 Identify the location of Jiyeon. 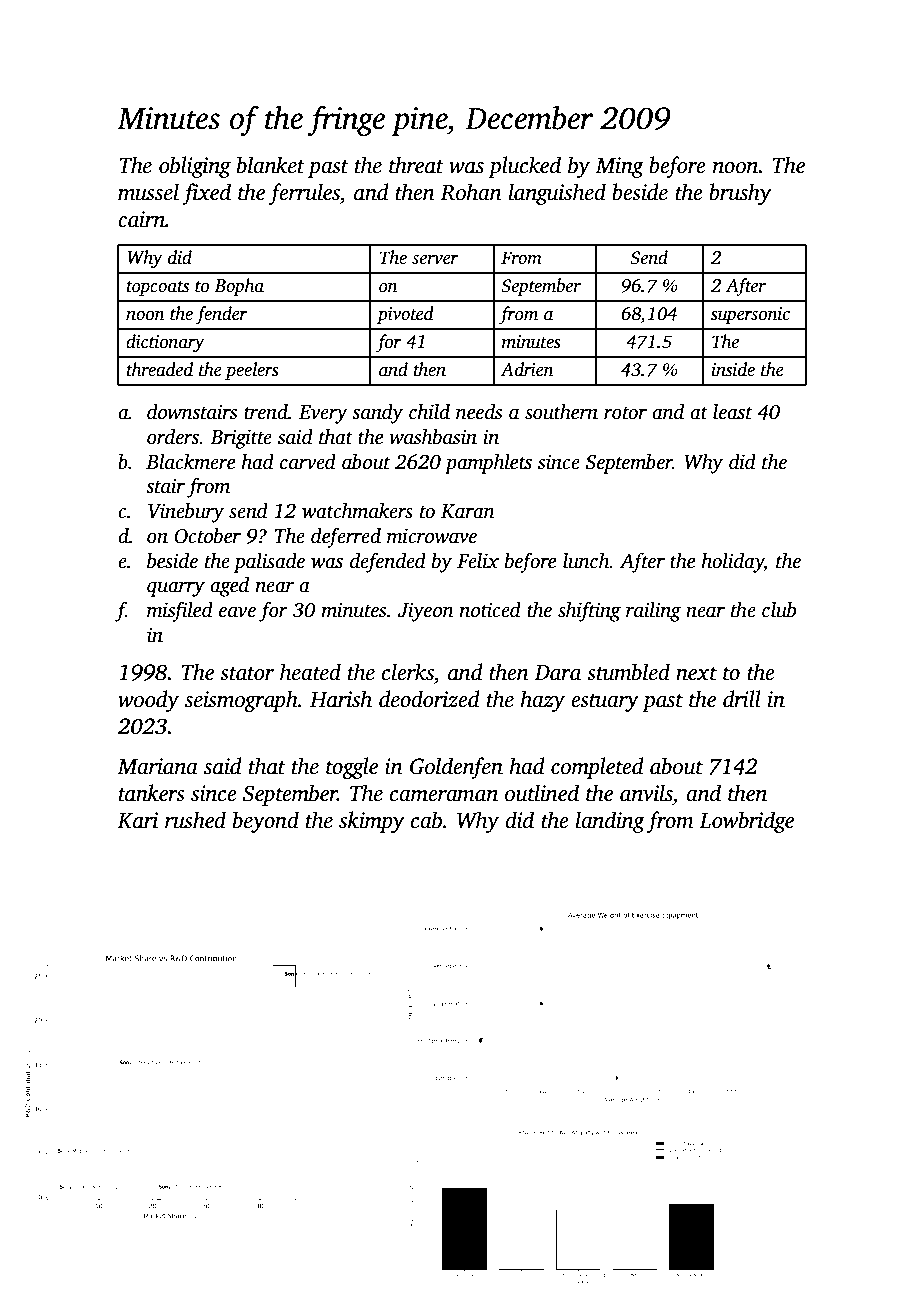
(426, 612).
